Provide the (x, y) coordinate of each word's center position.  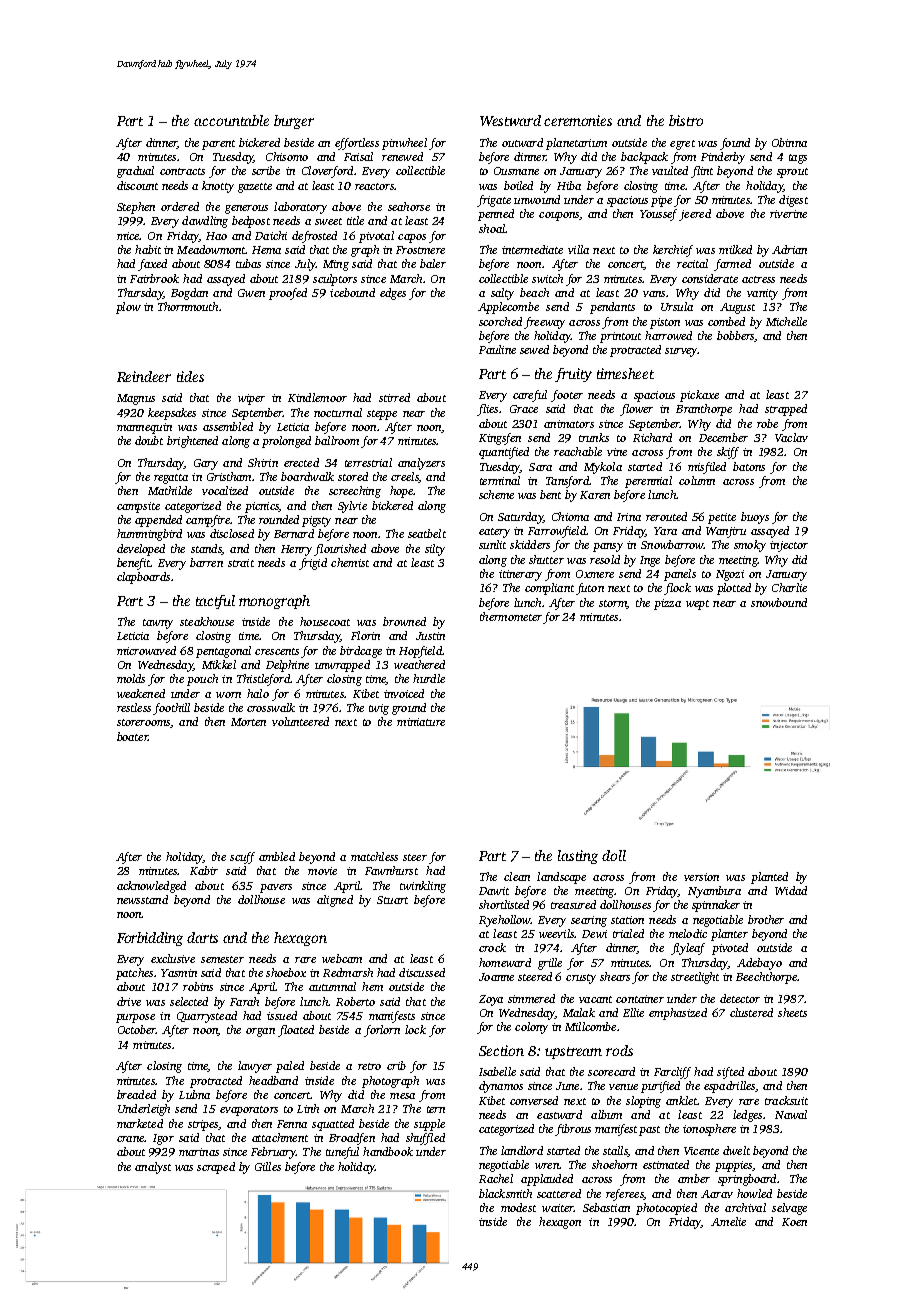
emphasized (678, 1014)
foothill (171, 709)
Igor (163, 1139)
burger (294, 122)
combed (726, 321)
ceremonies (578, 120)
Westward (510, 120)
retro (369, 1066)
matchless (374, 856)
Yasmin (179, 973)
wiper (251, 399)
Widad (791, 890)
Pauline (497, 349)
